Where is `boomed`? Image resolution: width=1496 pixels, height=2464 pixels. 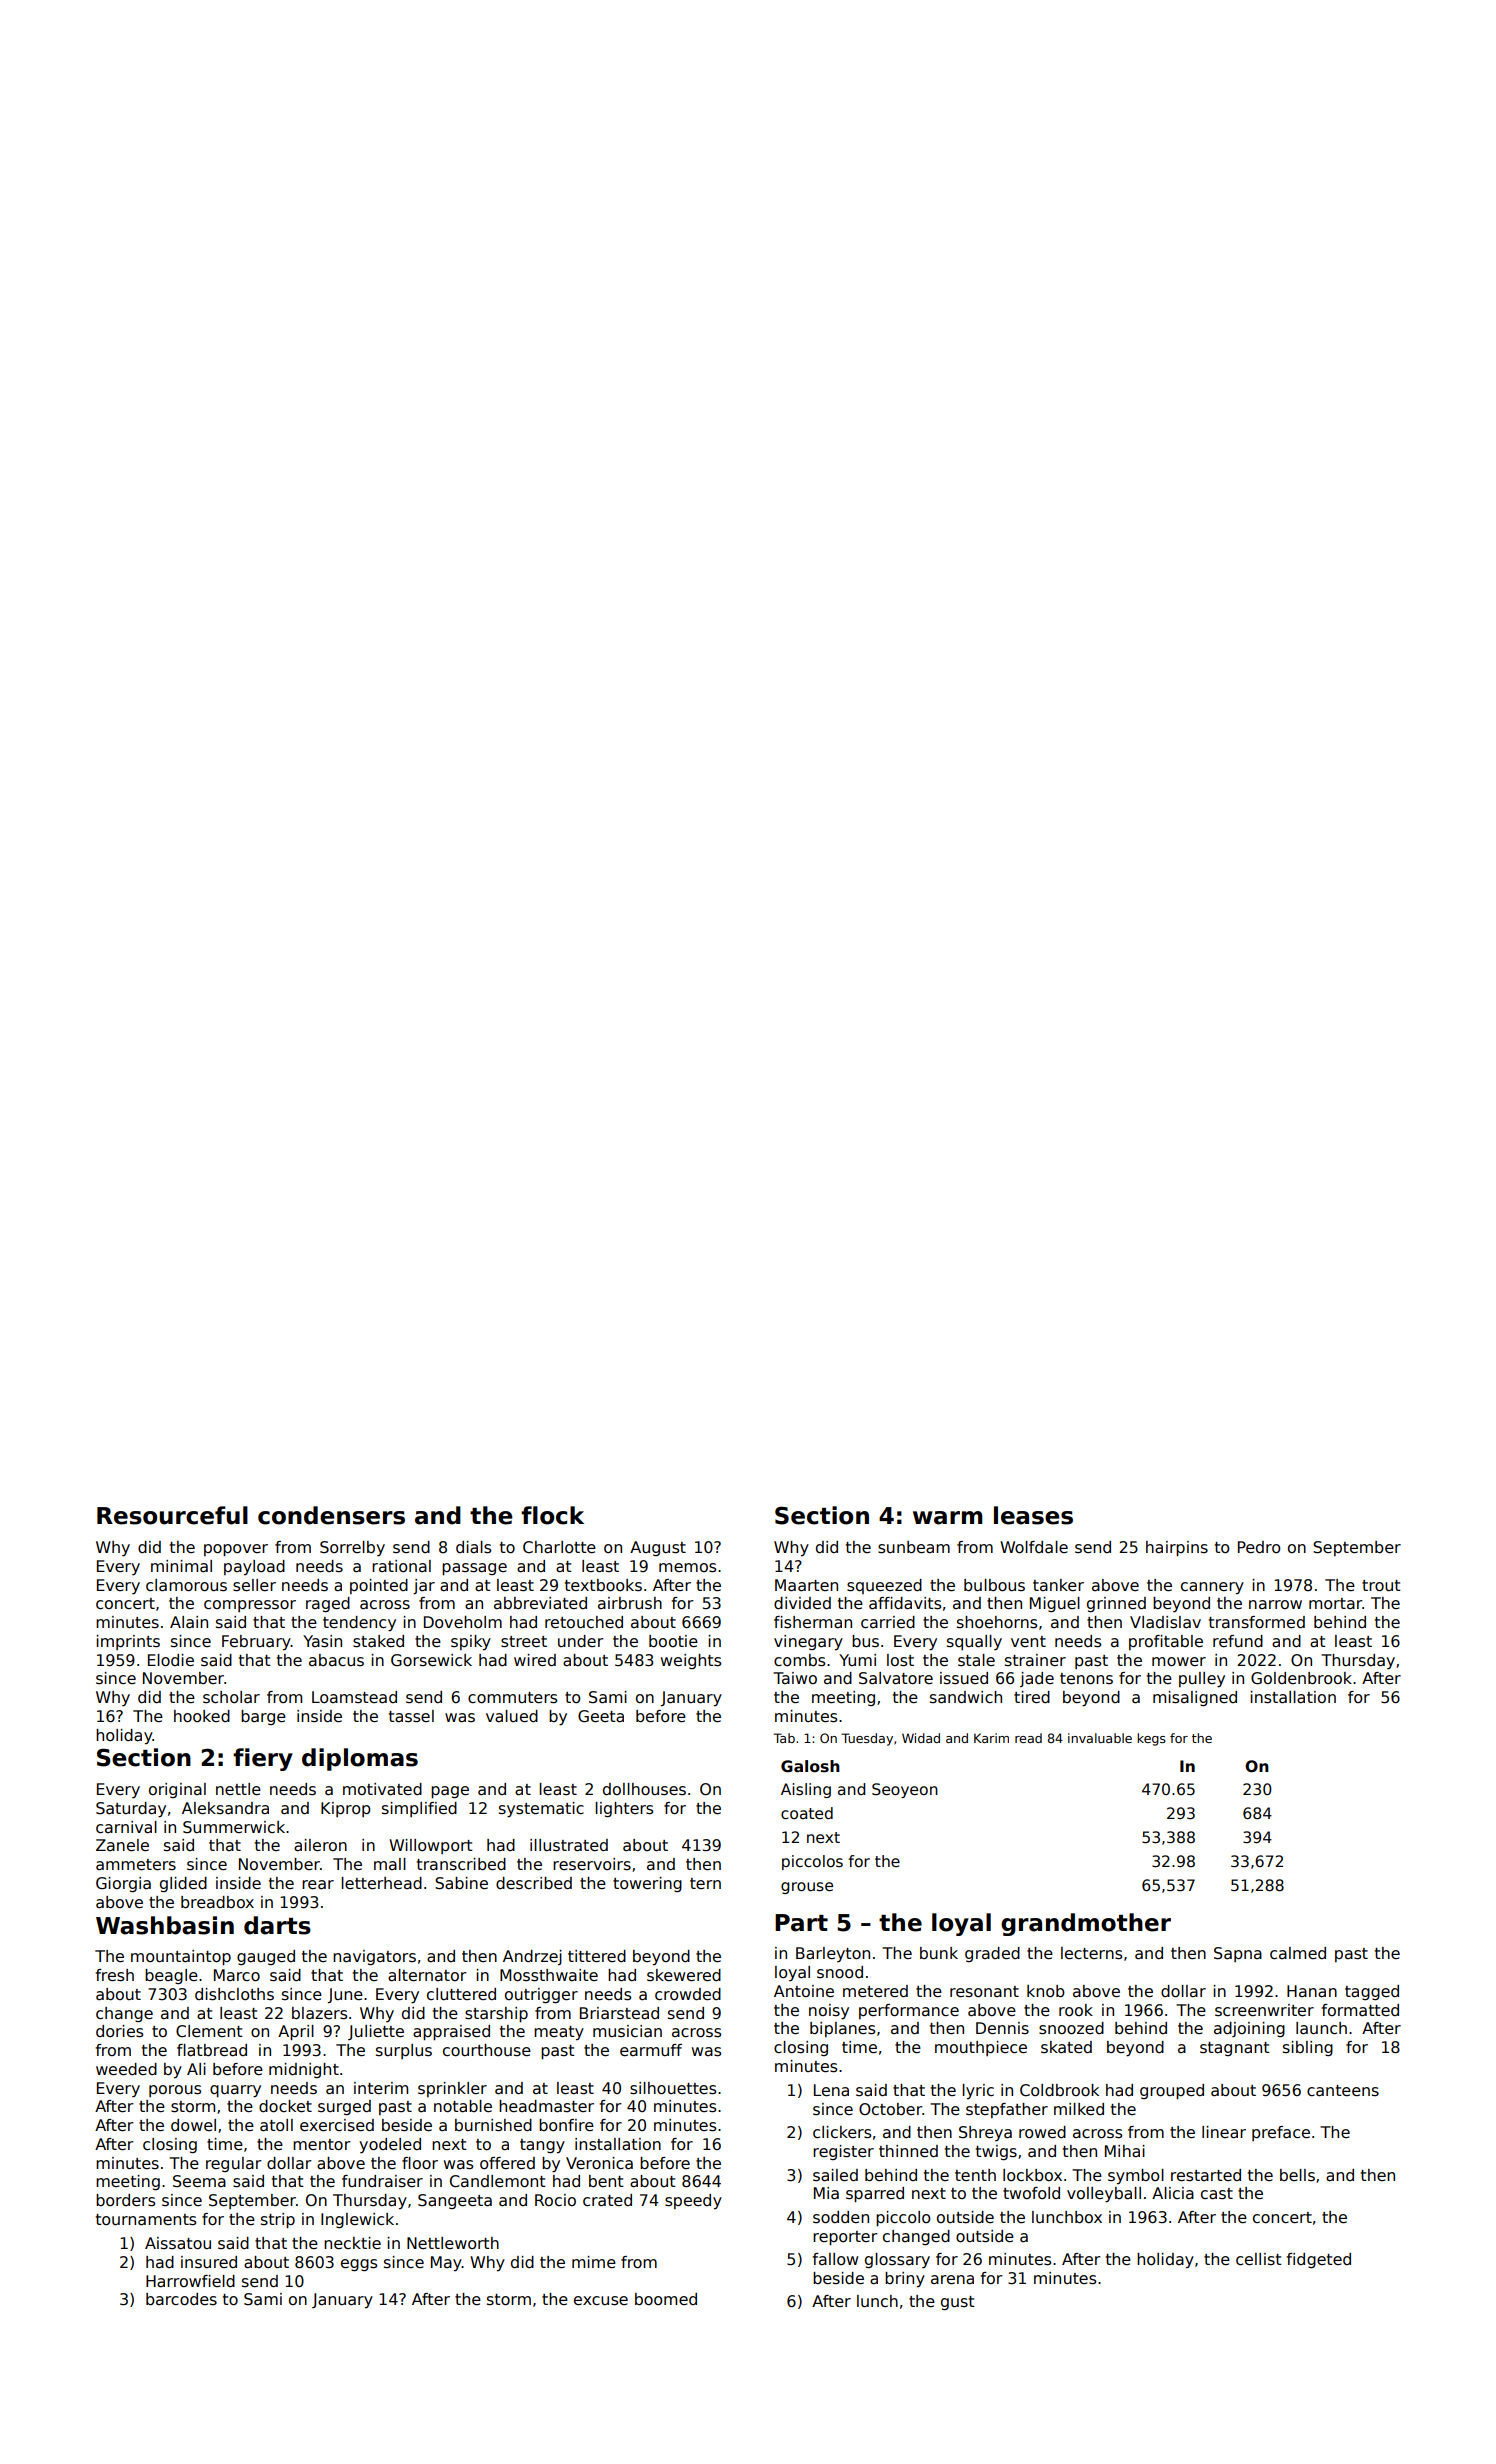
boomed is located at coordinates (666, 2299).
